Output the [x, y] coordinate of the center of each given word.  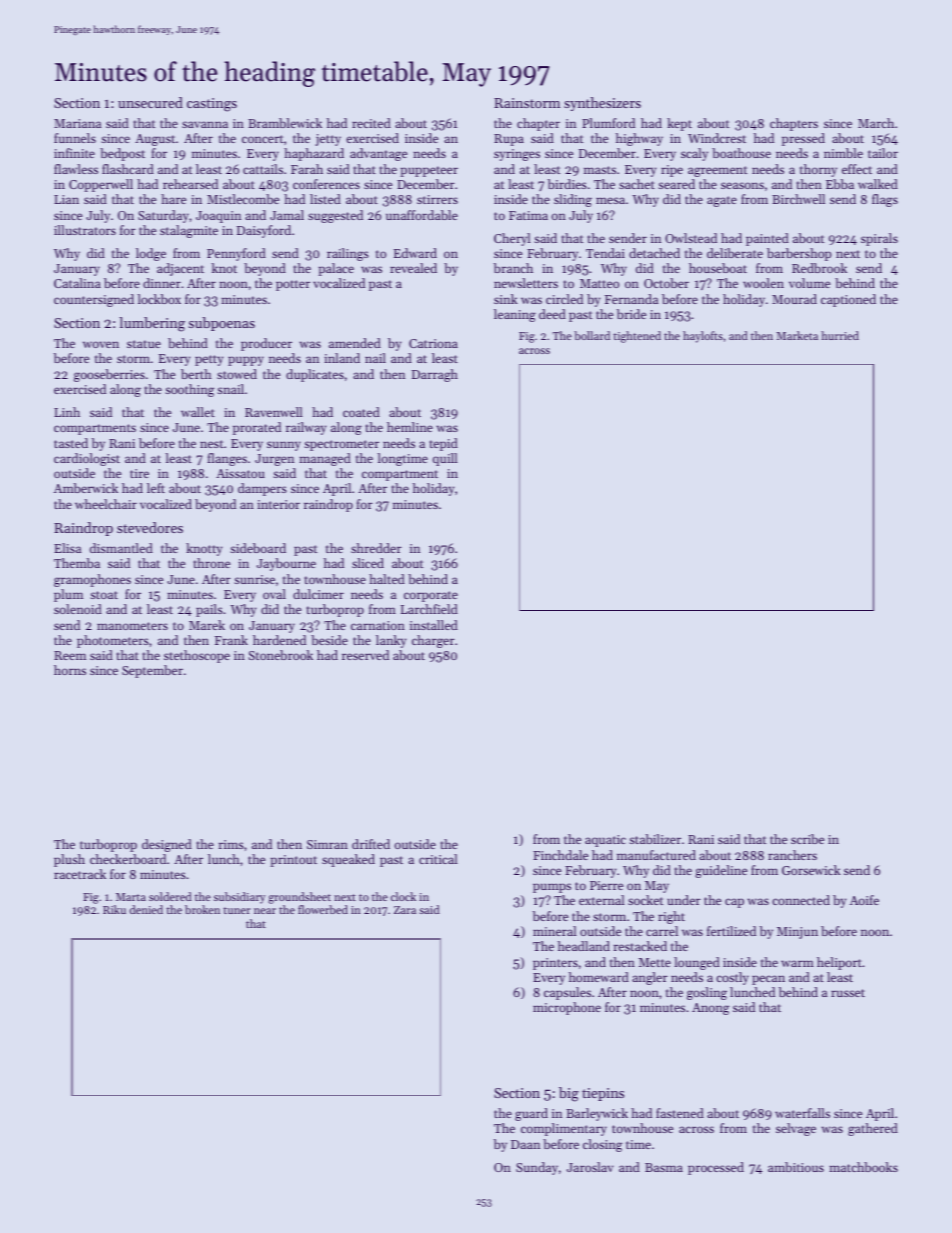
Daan [525, 1144]
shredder [376, 548]
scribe [807, 839]
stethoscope [197, 656]
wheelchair [106, 504]
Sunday [537, 1168]
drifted [371, 844]
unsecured [150, 102]
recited [371, 123]
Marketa [797, 335]
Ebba [840, 184]
